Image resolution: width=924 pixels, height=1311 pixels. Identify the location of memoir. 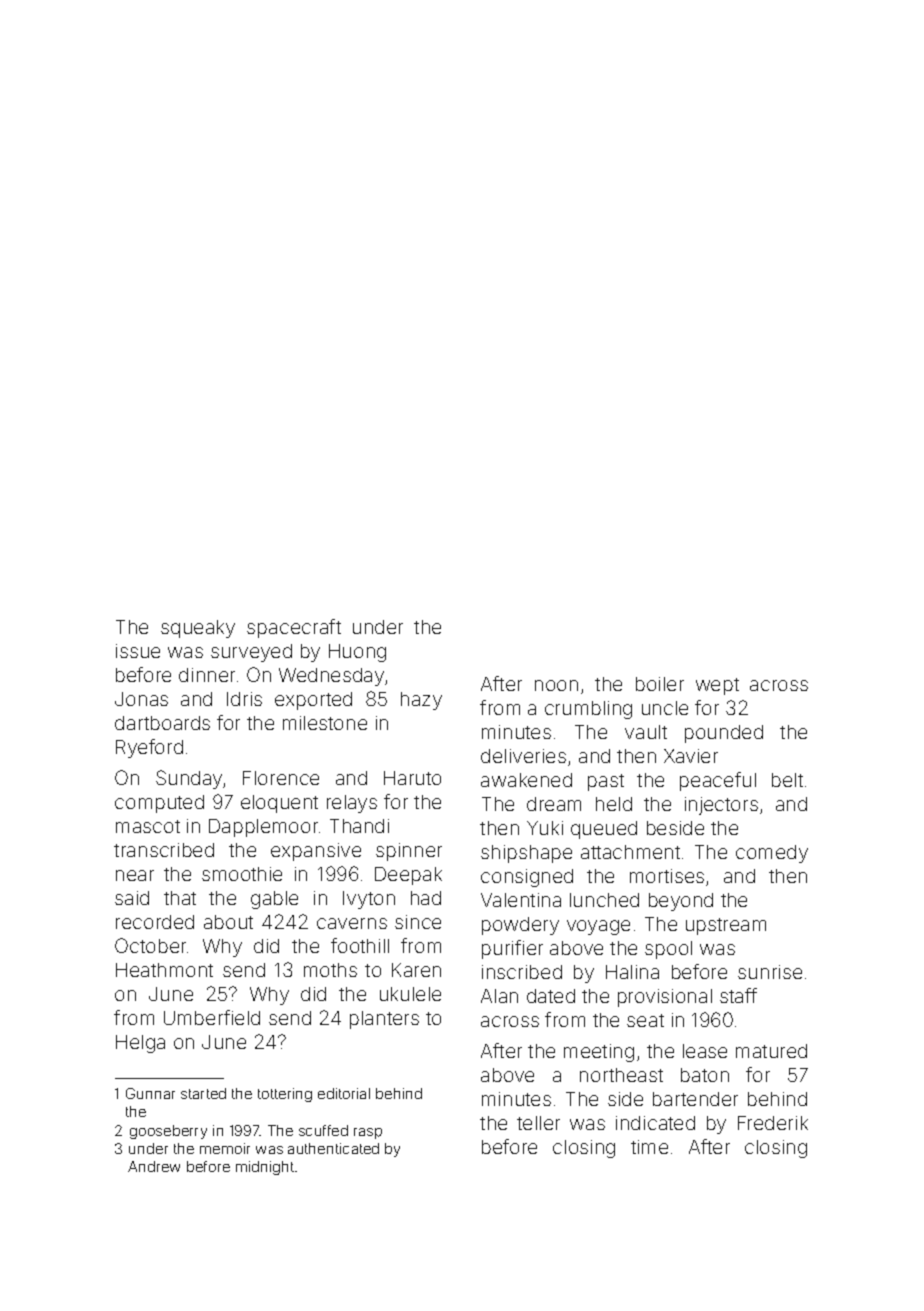
(225, 1148).
